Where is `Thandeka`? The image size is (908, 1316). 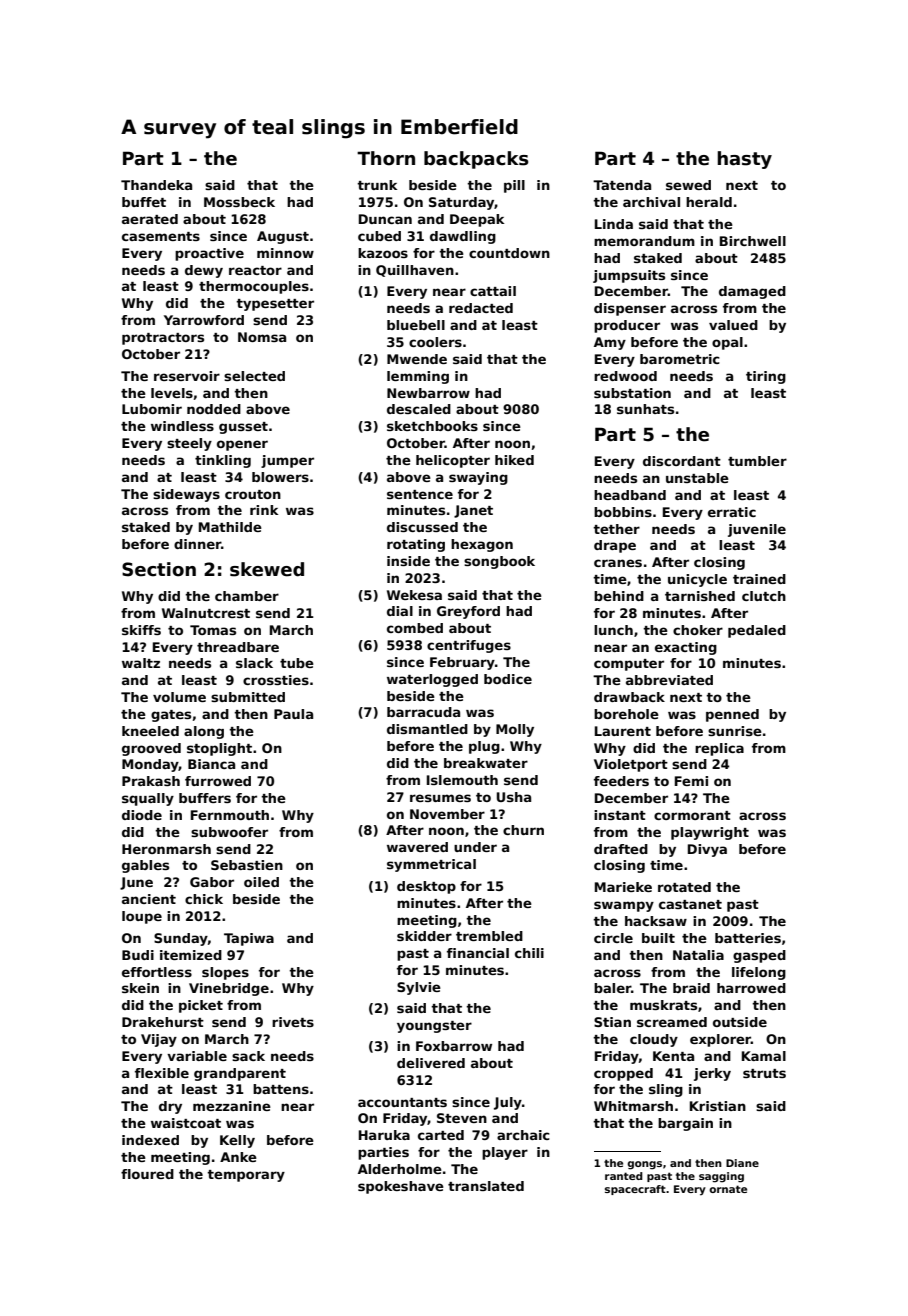
Thandeka is located at coordinates (156, 185).
